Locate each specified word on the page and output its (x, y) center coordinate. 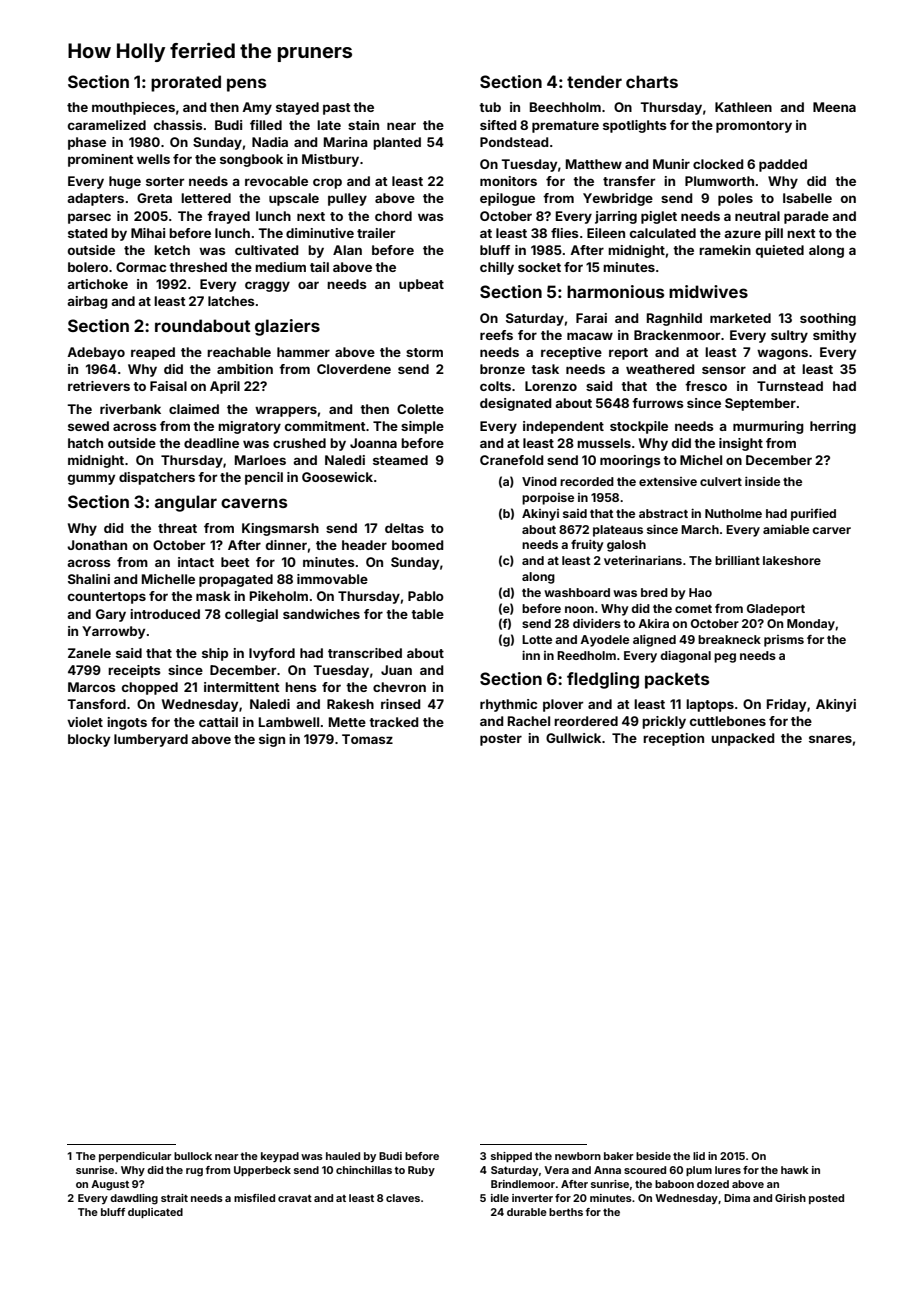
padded (783, 165)
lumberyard (151, 740)
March (700, 529)
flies (565, 233)
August (110, 1185)
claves (403, 1198)
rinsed (401, 704)
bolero (88, 267)
